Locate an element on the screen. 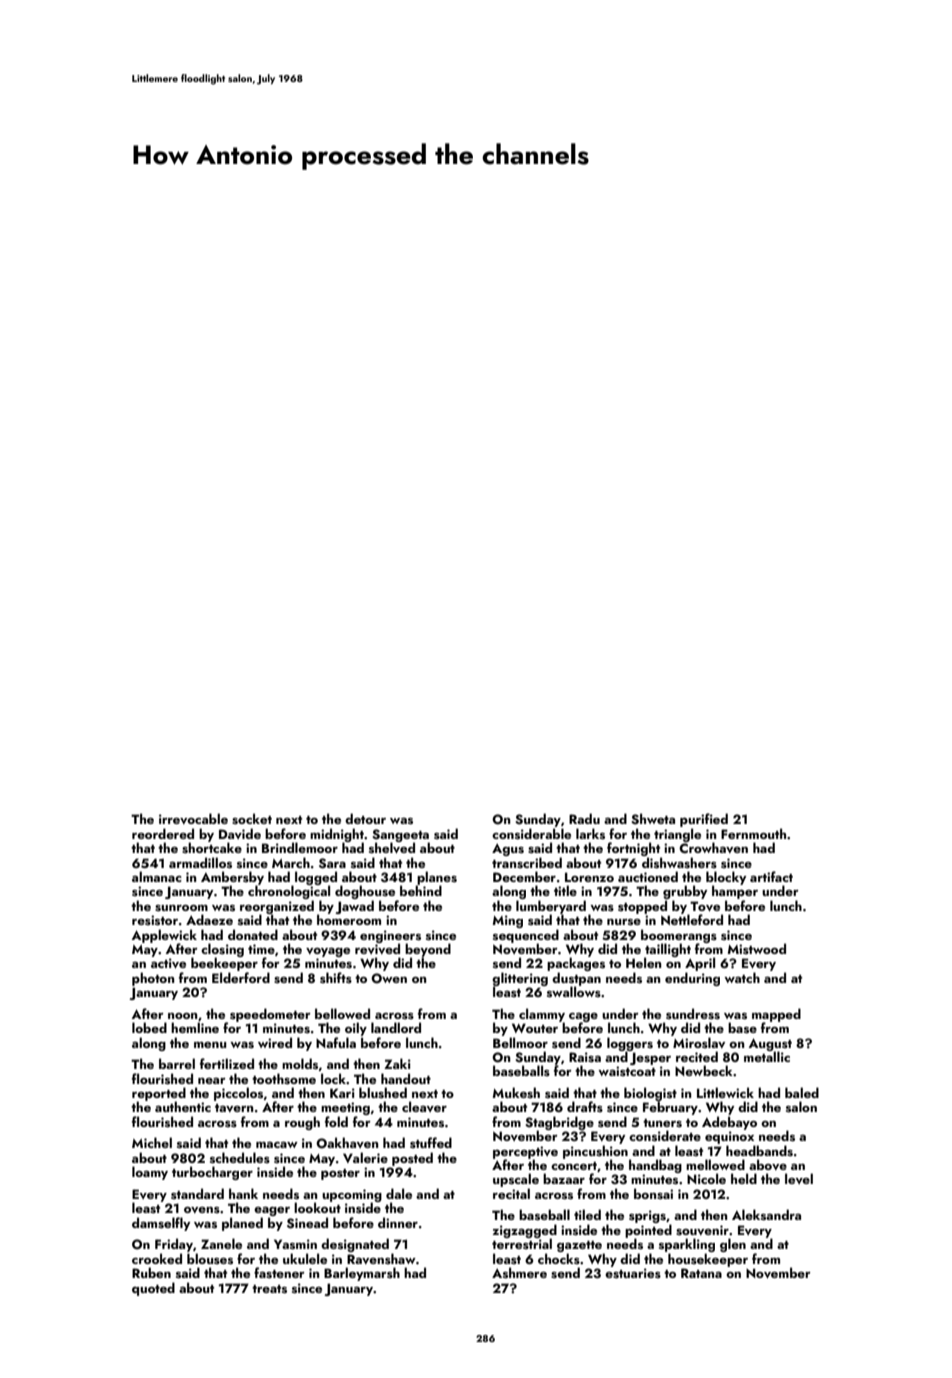 Image resolution: width=952 pixels, height=1378 pixels. nurse is located at coordinates (624, 922).
